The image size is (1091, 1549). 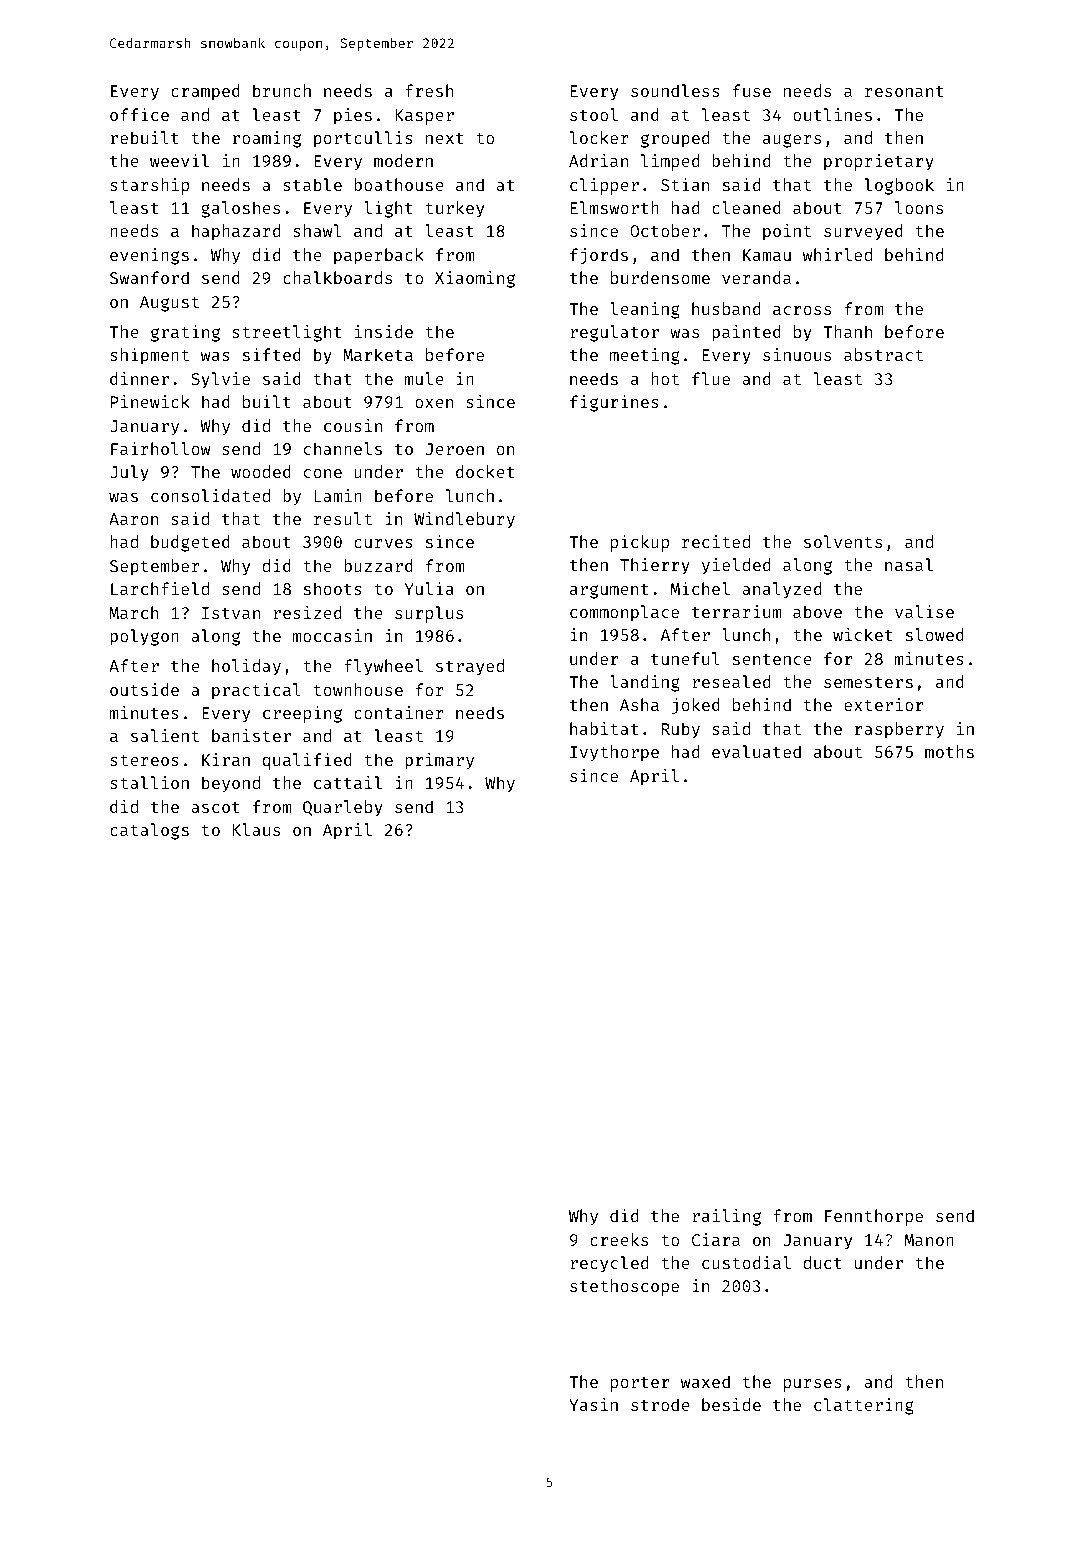 I want to click on Ivythorpe, so click(x=614, y=753).
